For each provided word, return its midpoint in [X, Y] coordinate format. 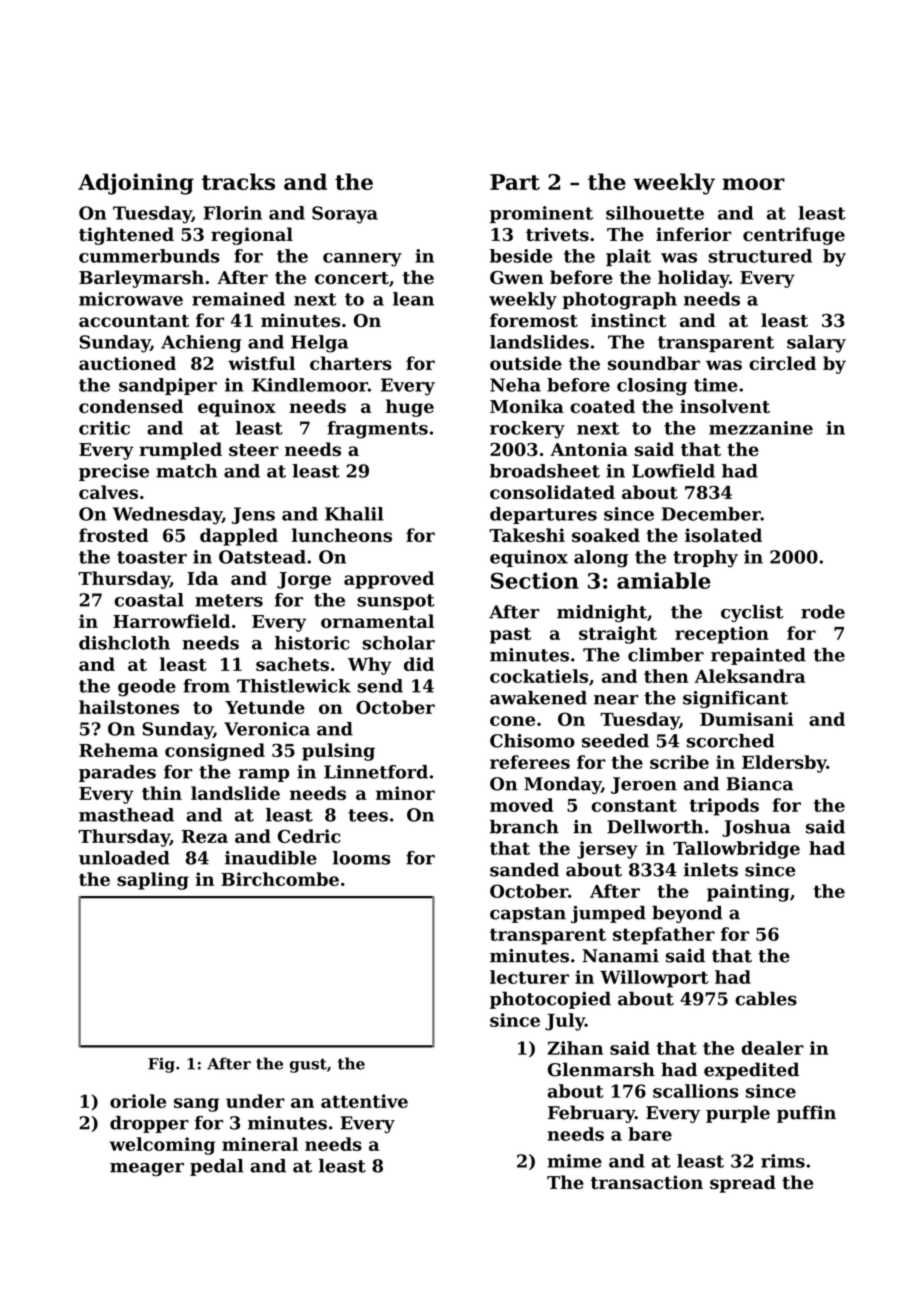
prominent [541, 214]
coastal [149, 600]
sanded [524, 870]
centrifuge [794, 236]
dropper [149, 1124]
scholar [399, 643]
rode [823, 612]
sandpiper [168, 386]
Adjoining [136, 184]
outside [526, 363]
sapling [153, 881]
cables [766, 998]
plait [628, 257]
